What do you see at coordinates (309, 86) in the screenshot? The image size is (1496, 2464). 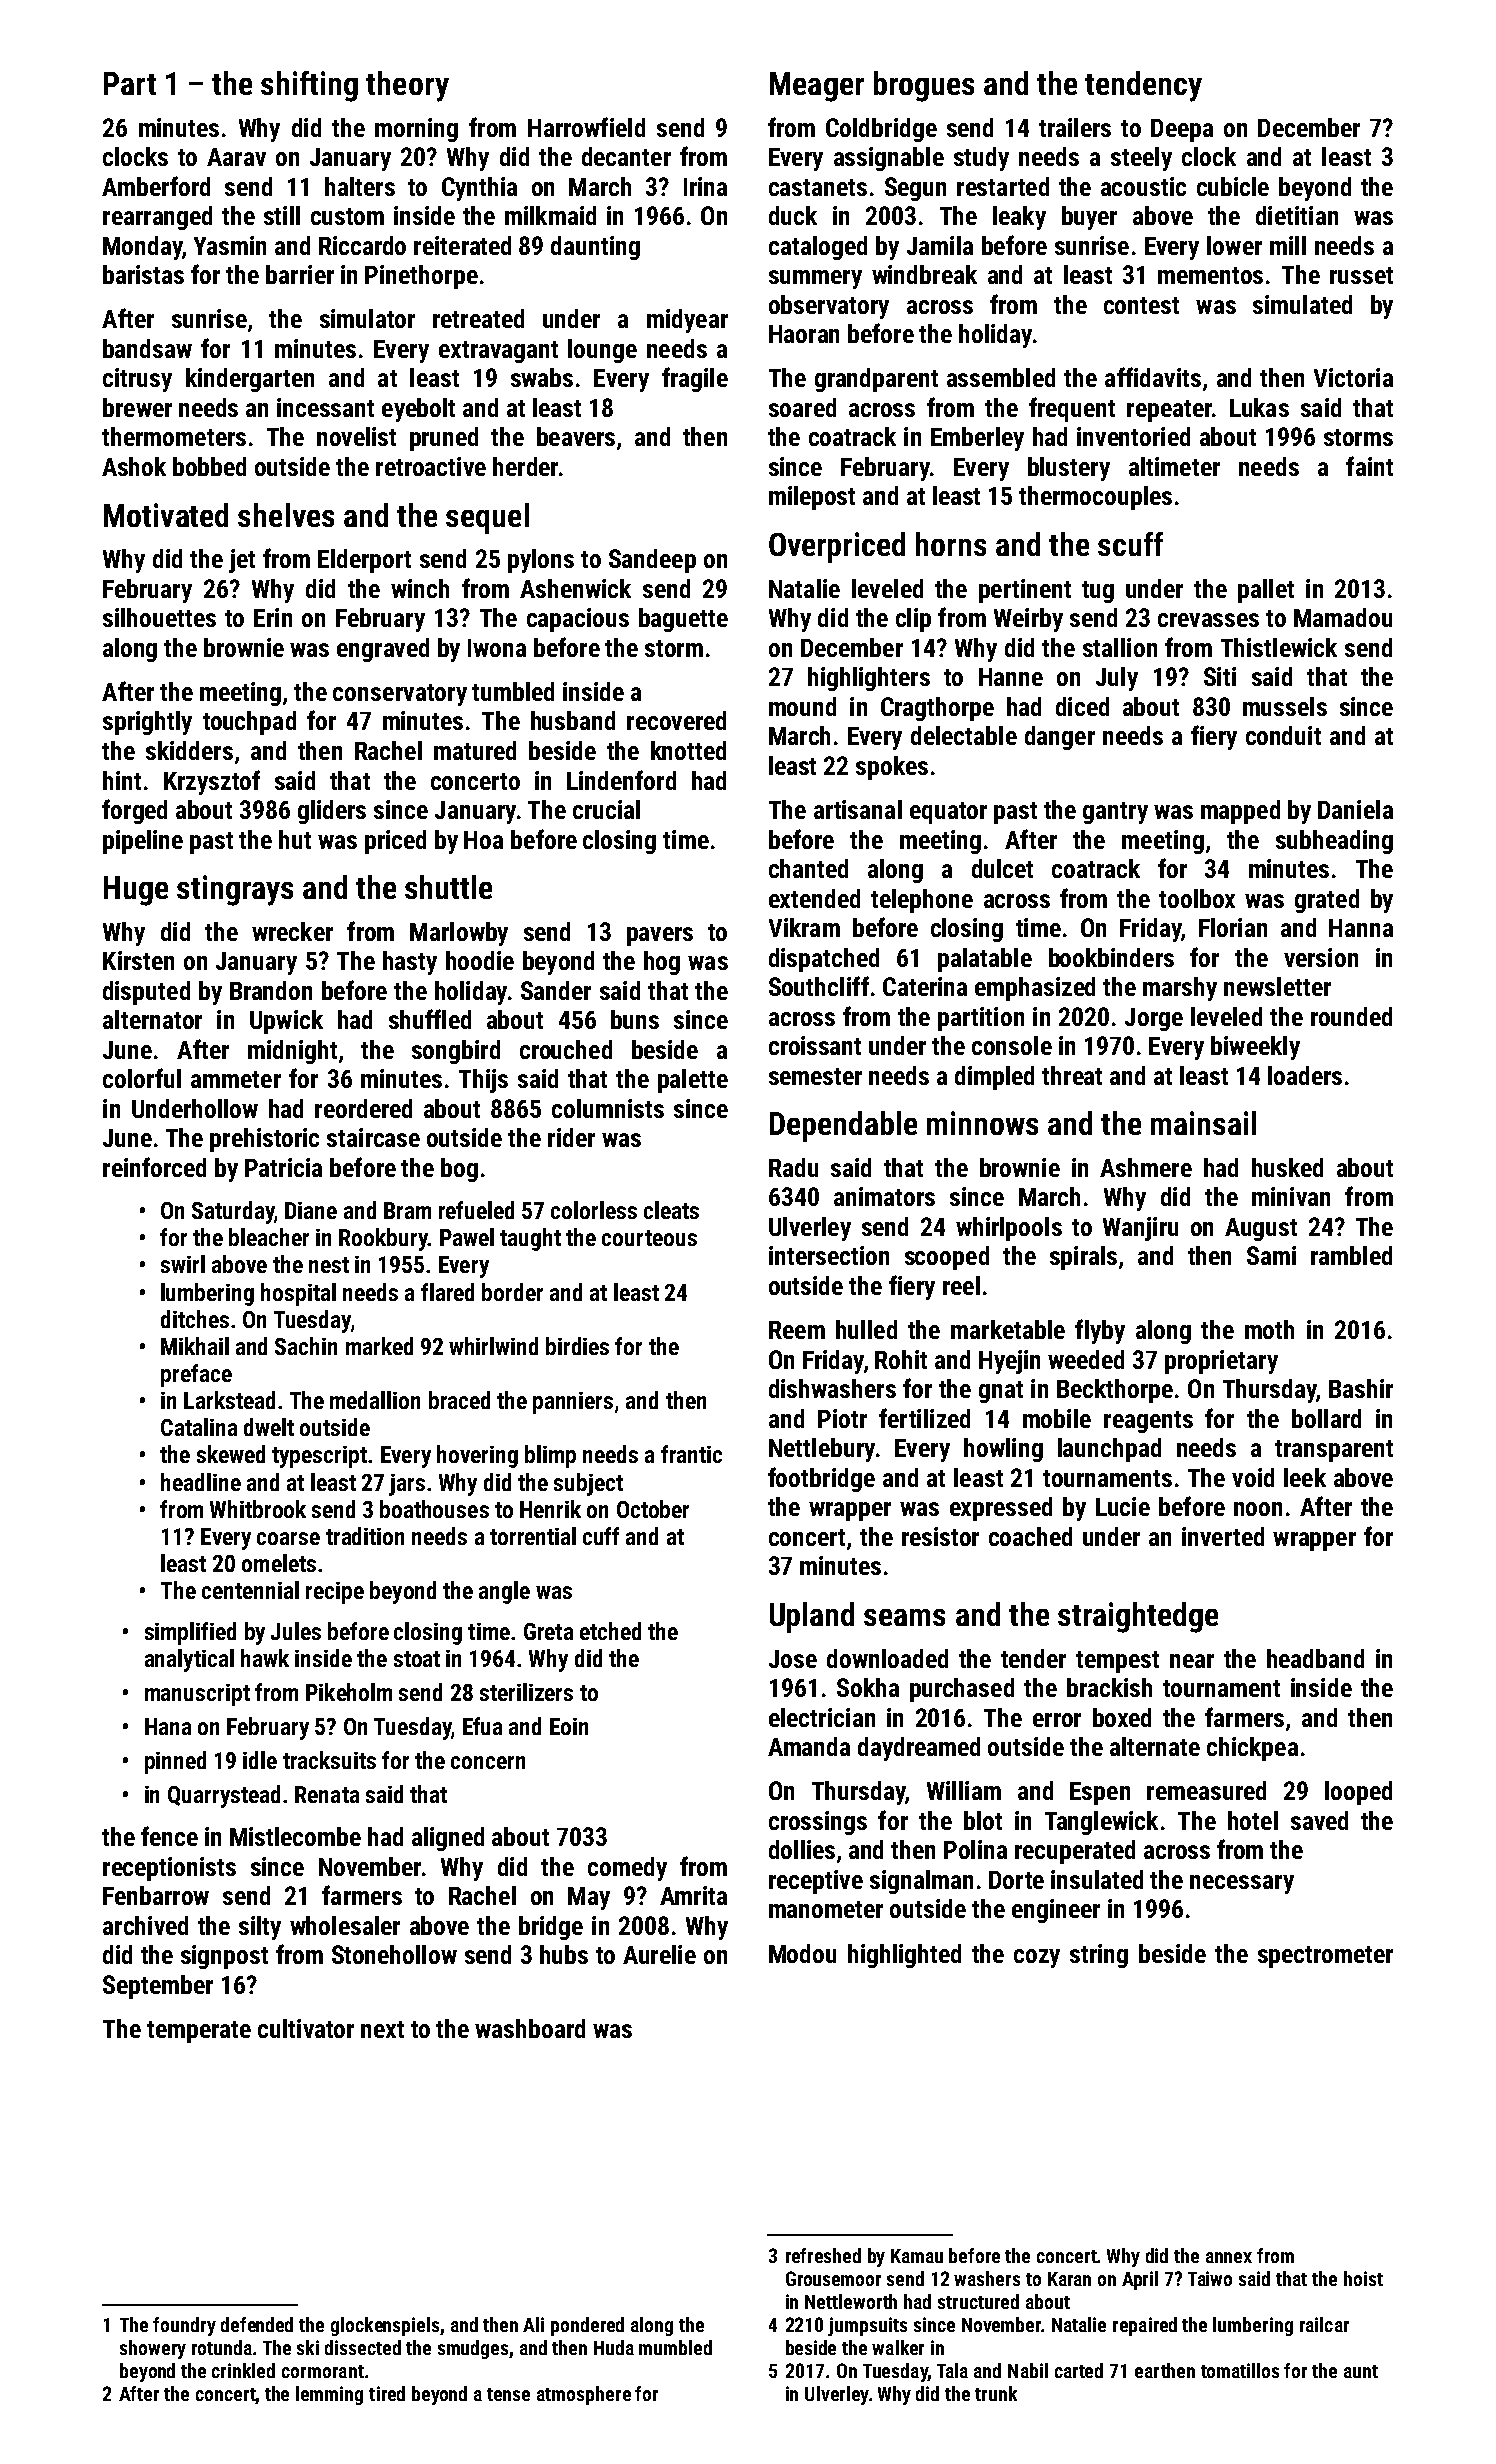 I see `shifting` at bounding box center [309, 86].
